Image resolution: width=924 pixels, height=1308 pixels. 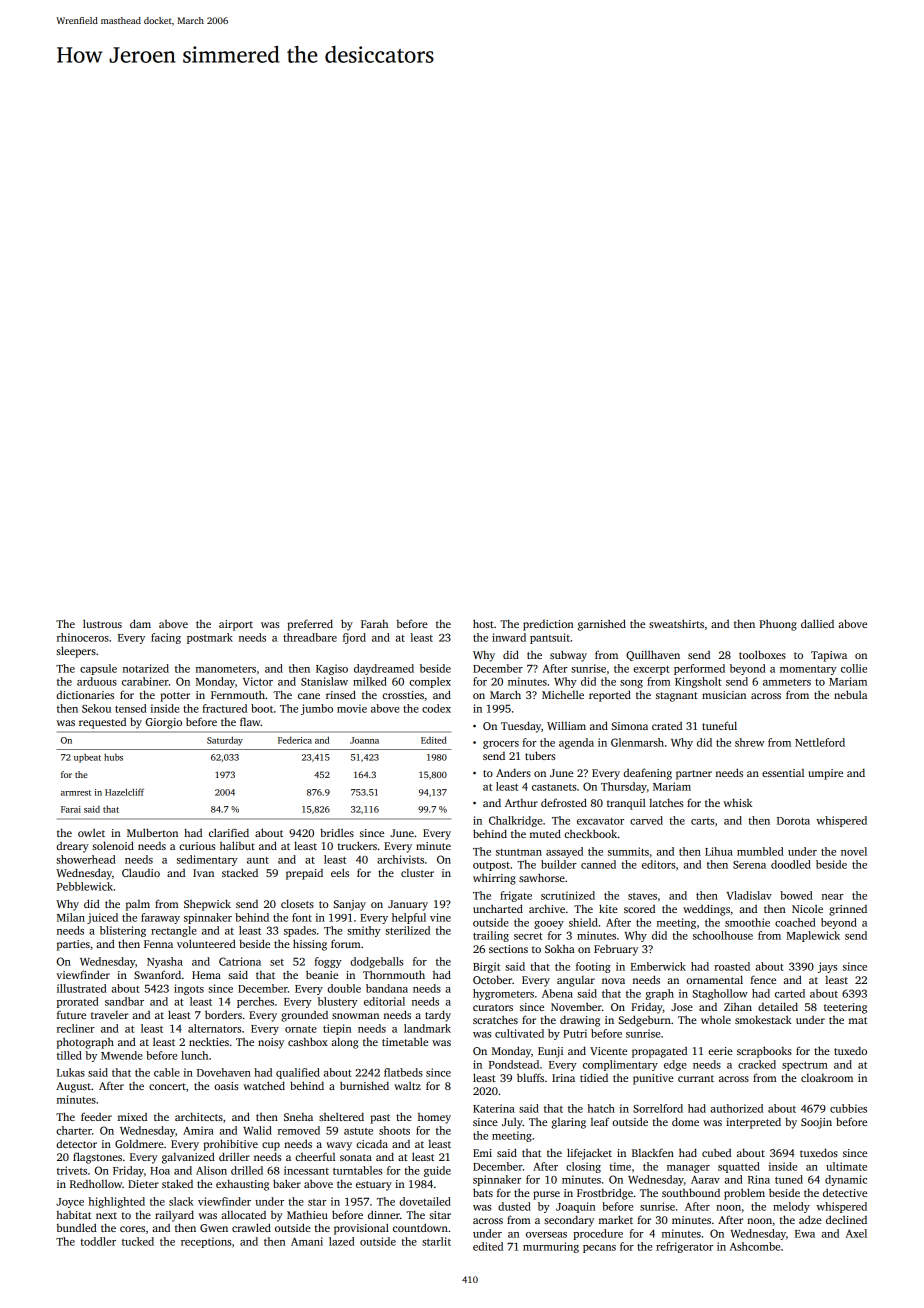 I want to click on host, so click(x=483, y=623).
